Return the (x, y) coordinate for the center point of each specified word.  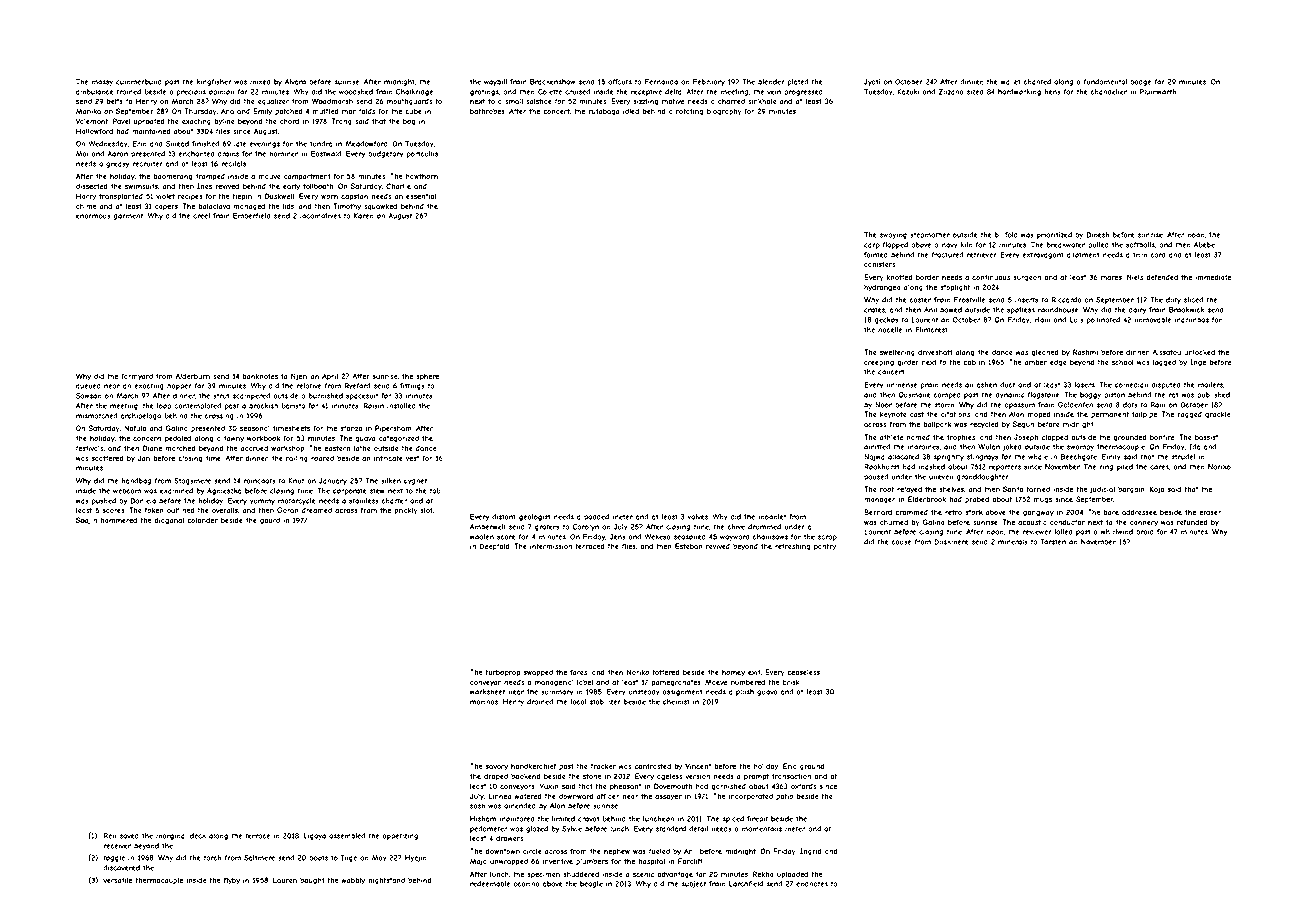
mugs (1043, 501)
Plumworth (1158, 92)
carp (872, 246)
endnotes (812, 884)
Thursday (200, 112)
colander (202, 520)
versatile (117, 880)
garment (128, 216)
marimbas (1192, 320)
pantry (825, 547)
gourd (270, 521)
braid (1145, 532)
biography (724, 112)
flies (629, 546)
